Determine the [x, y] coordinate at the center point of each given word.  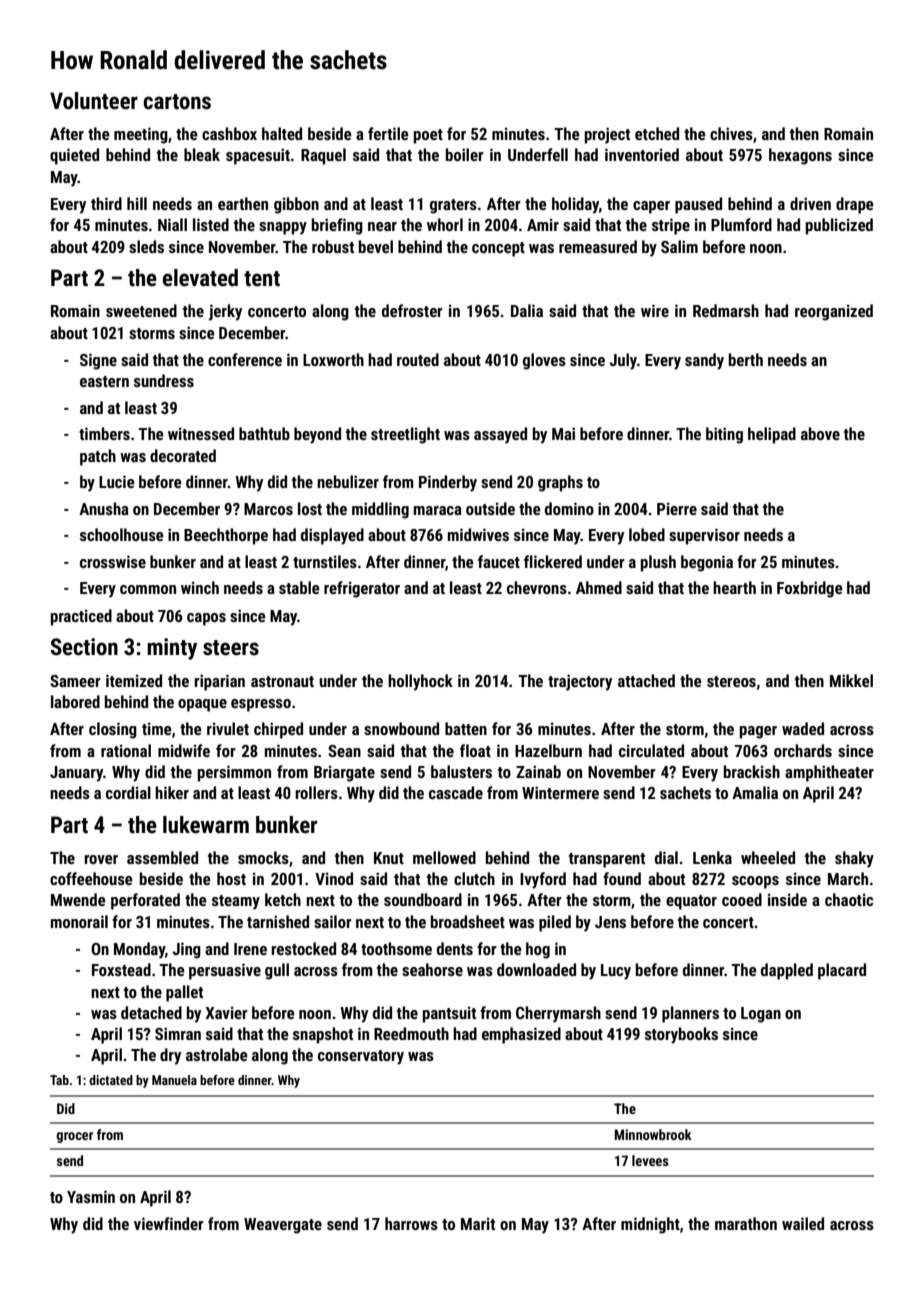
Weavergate [283, 1226]
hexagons [800, 156]
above [820, 433]
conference [245, 359]
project [607, 135]
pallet [184, 993]
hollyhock [420, 682]
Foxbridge [810, 589]
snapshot [323, 1035]
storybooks [681, 1035]
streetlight [405, 435]
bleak [202, 154]
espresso [261, 705]
